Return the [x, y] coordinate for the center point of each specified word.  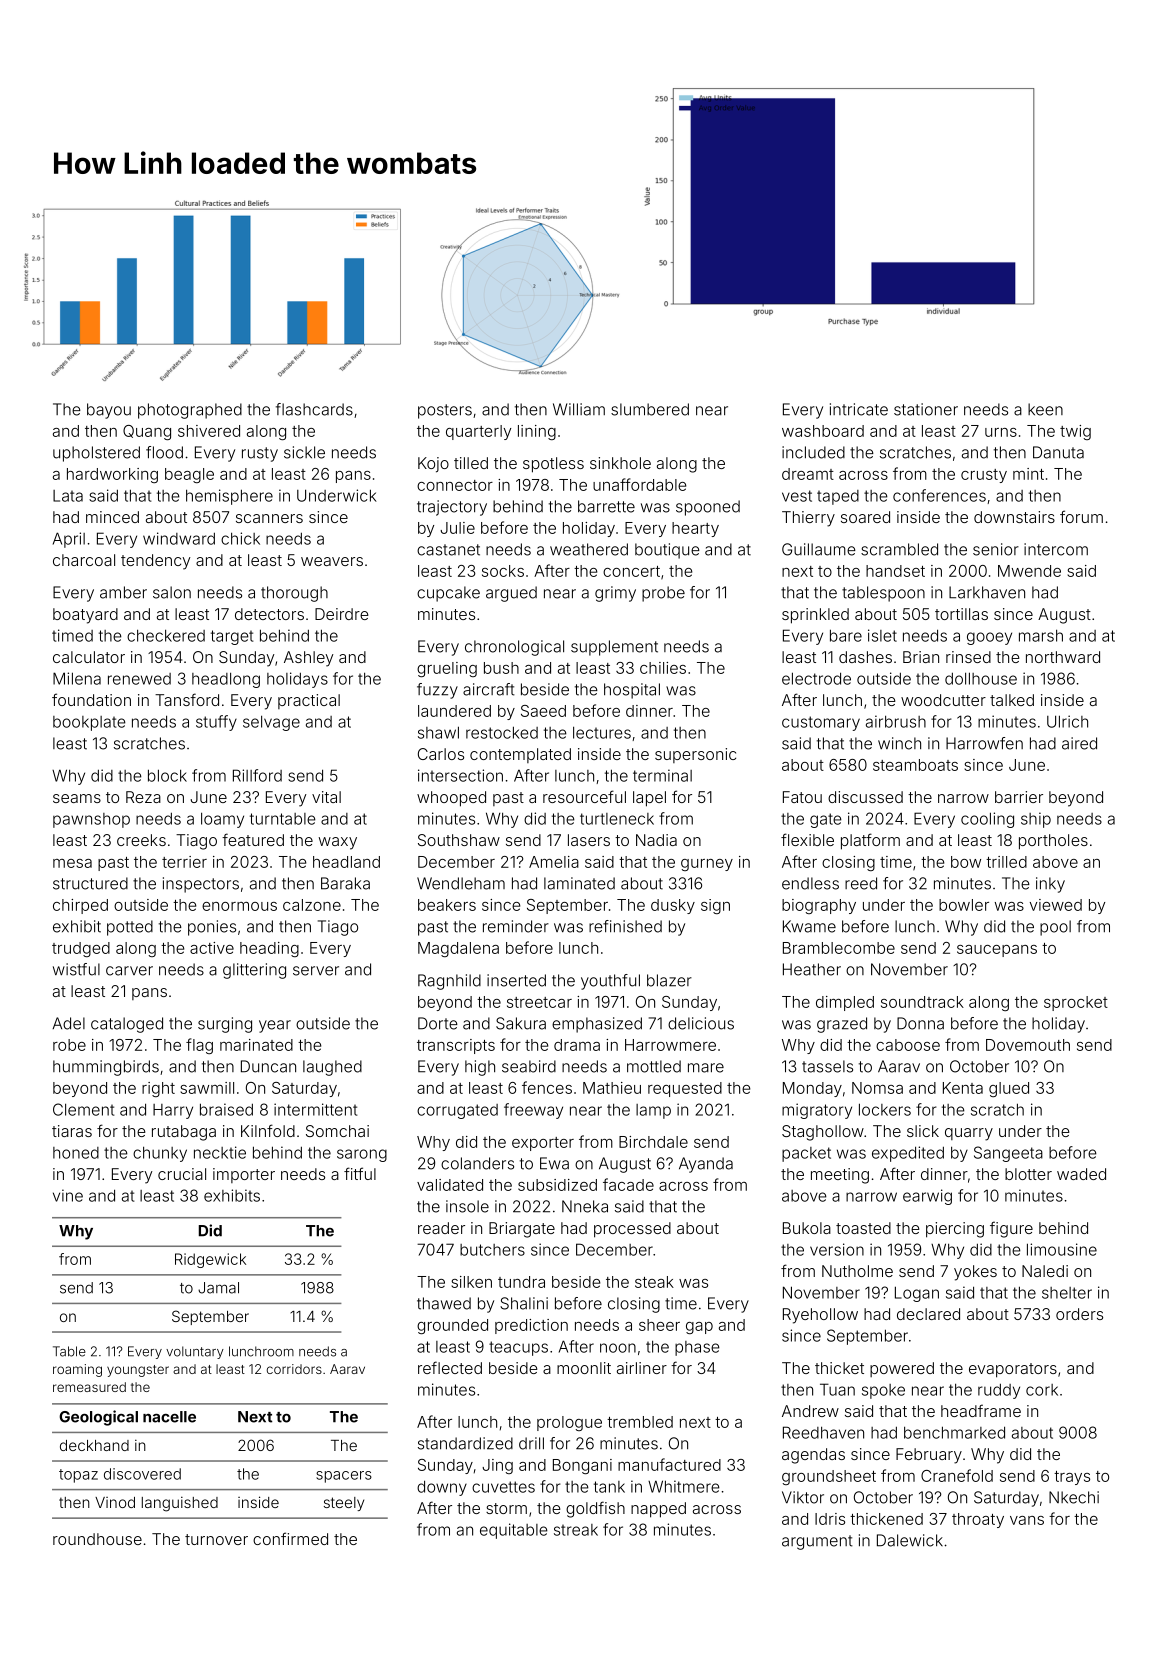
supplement [614, 648]
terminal [662, 775]
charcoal [84, 560]
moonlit [584, 1368]
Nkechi [1074, 1497]
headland [346, 862]
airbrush [896, 721]
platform [870, 841]
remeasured [89, 1387]
